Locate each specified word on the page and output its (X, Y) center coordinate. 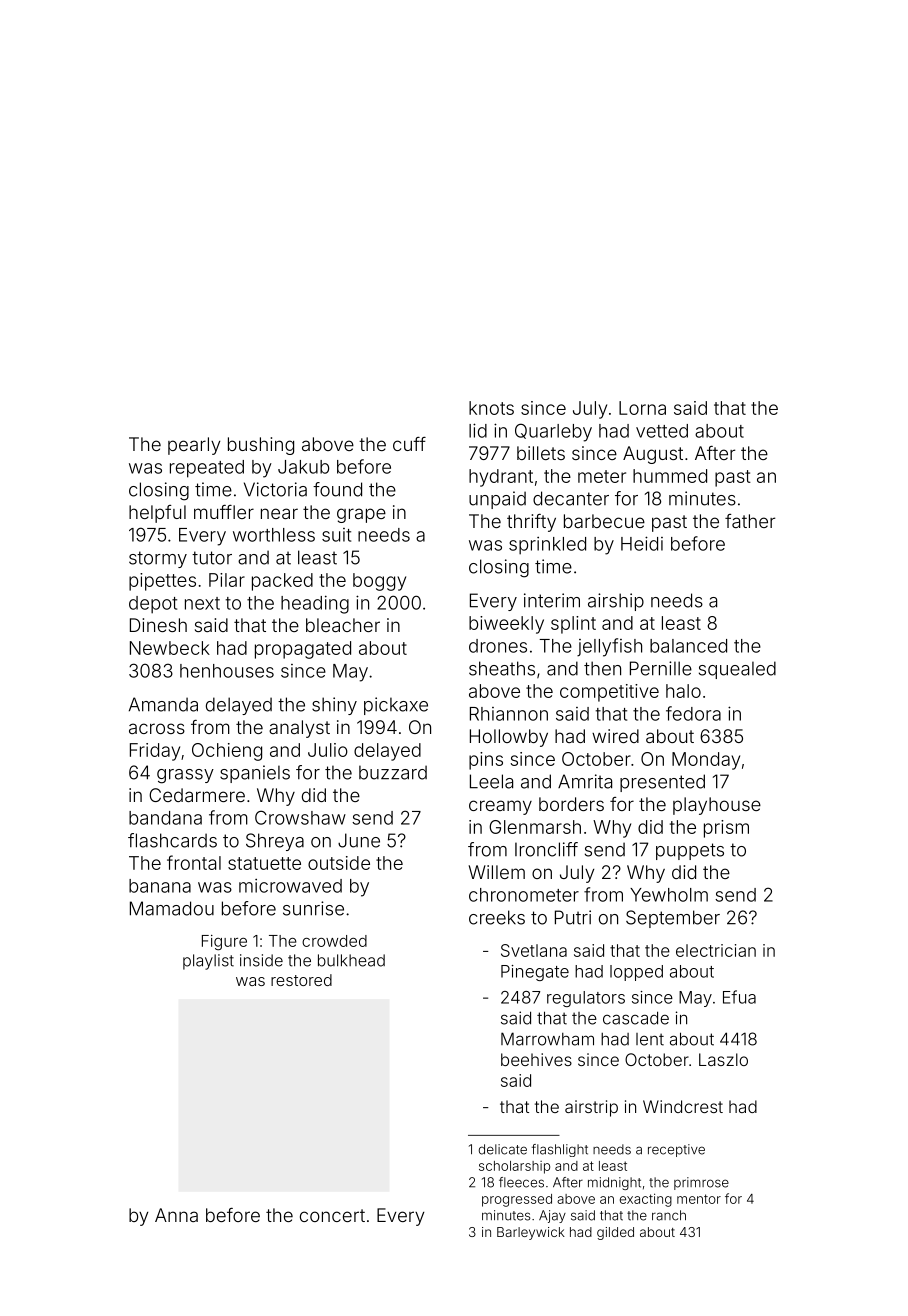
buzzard (393, 772)
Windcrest (683, 1106)
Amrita (585, 781)
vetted (662, 431)
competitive (609, 693)
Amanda (163, 704)
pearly (194, 446)
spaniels (255, 774)
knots (491, 408)
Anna (176, 1215)
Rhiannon (509, 714)
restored (301, 980)
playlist (208, 962)
